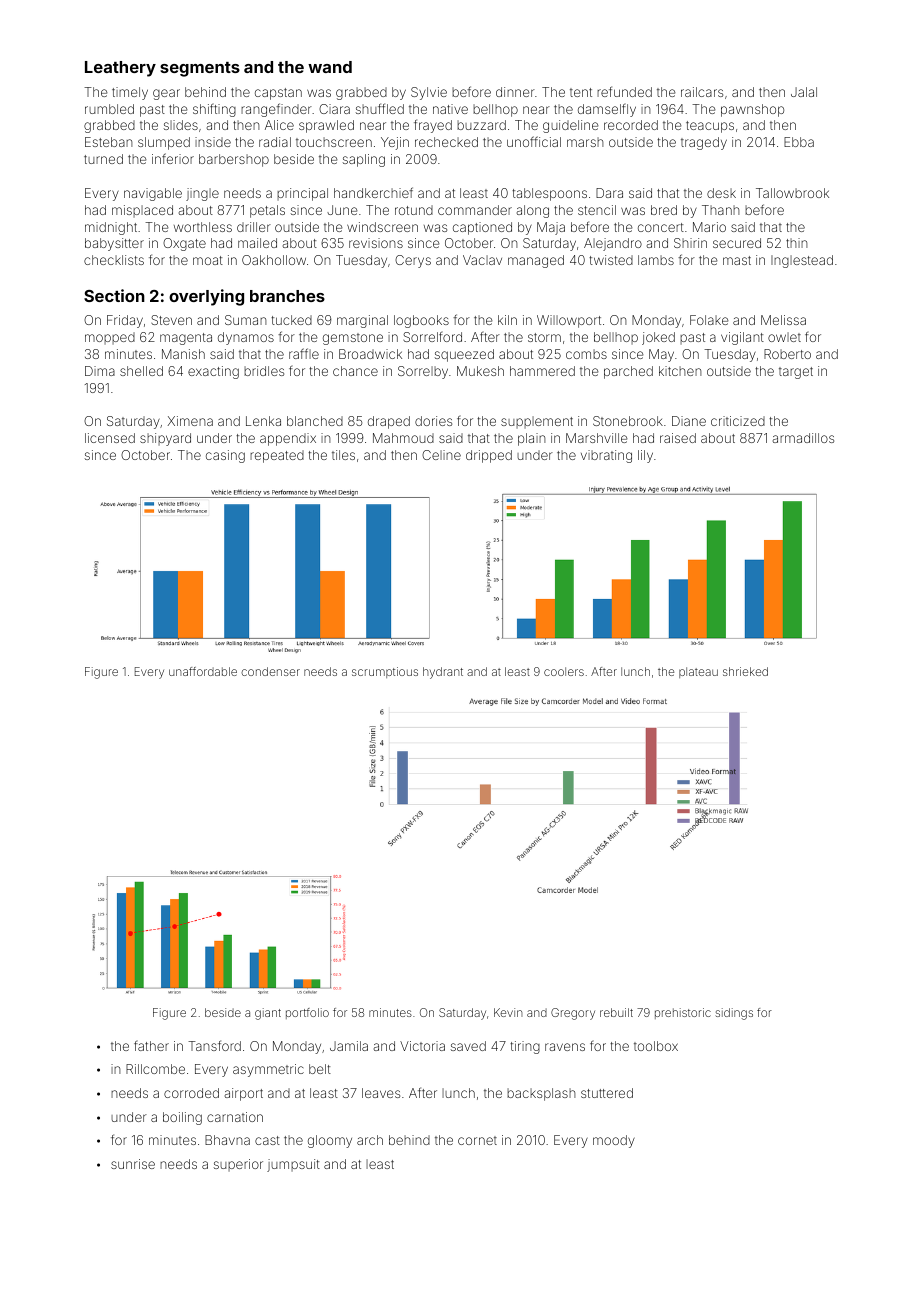  Describe the element at coordinates (745, 671) in the screenshot. I see `shrieked` at that location.
